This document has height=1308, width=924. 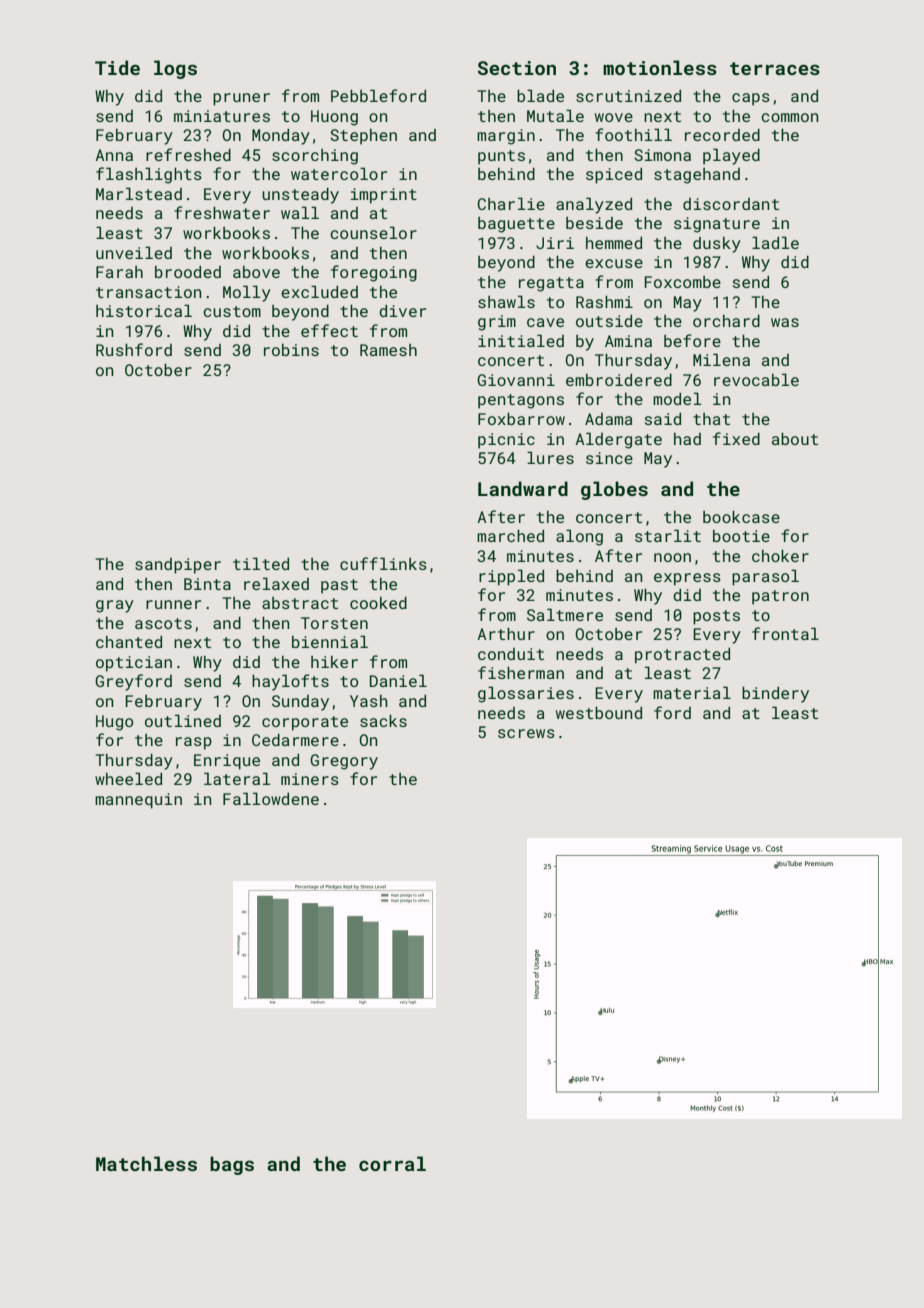 What do you see at coordinates (668, 535) in the document?
I see `starlit` at bounding box center [668, 535].
